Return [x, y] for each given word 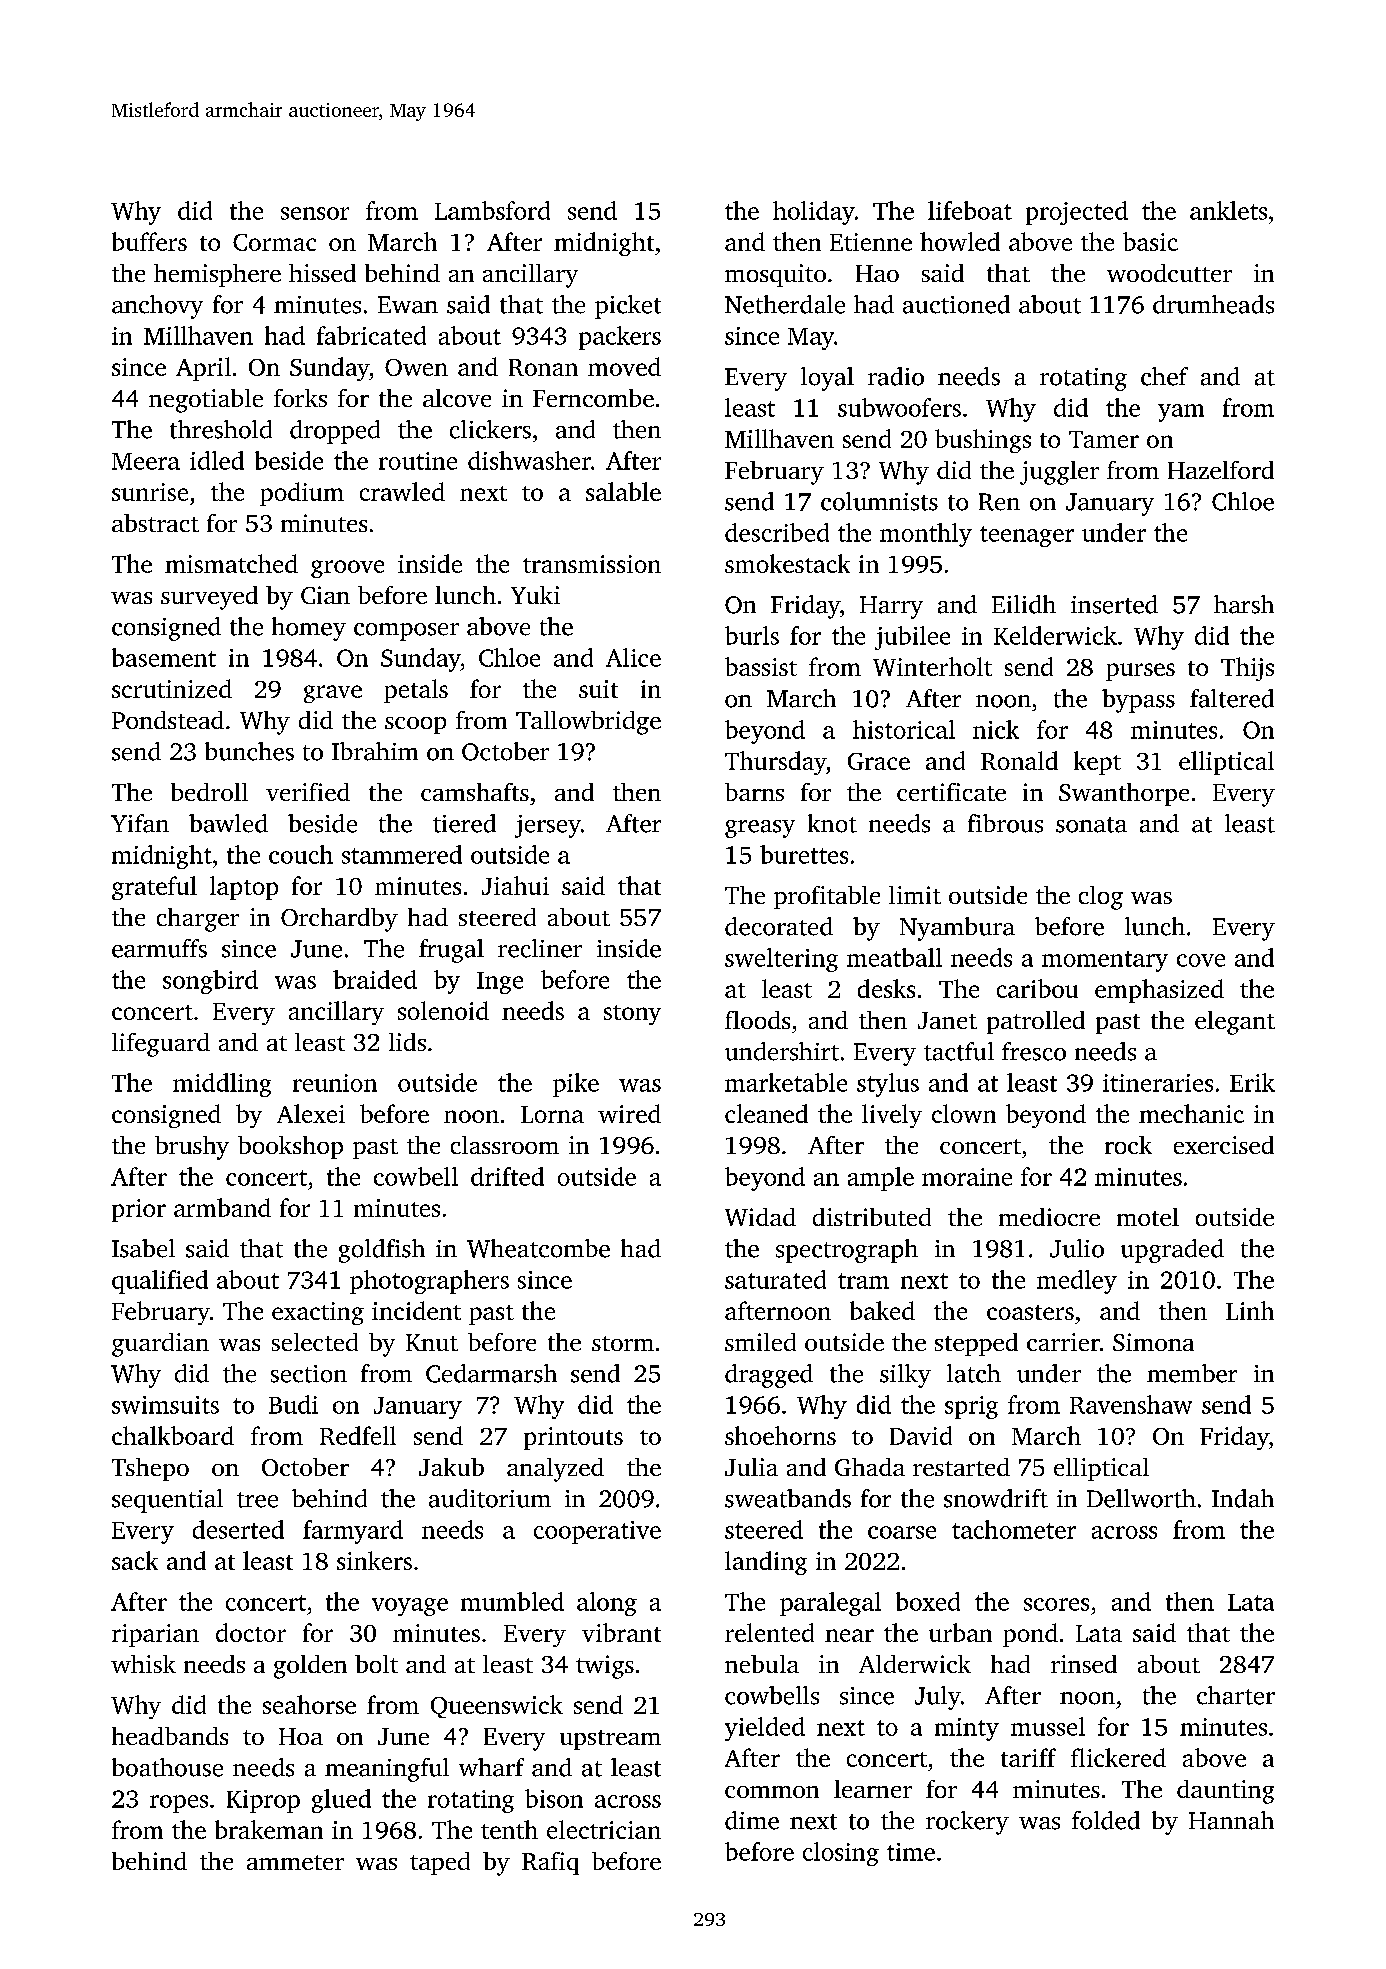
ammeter [295, 1862]
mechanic [1191, 1113]
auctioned [956, 304]
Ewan [408, 305]
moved [624, 366]
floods [757, 1020]
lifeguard [161, 1045]
